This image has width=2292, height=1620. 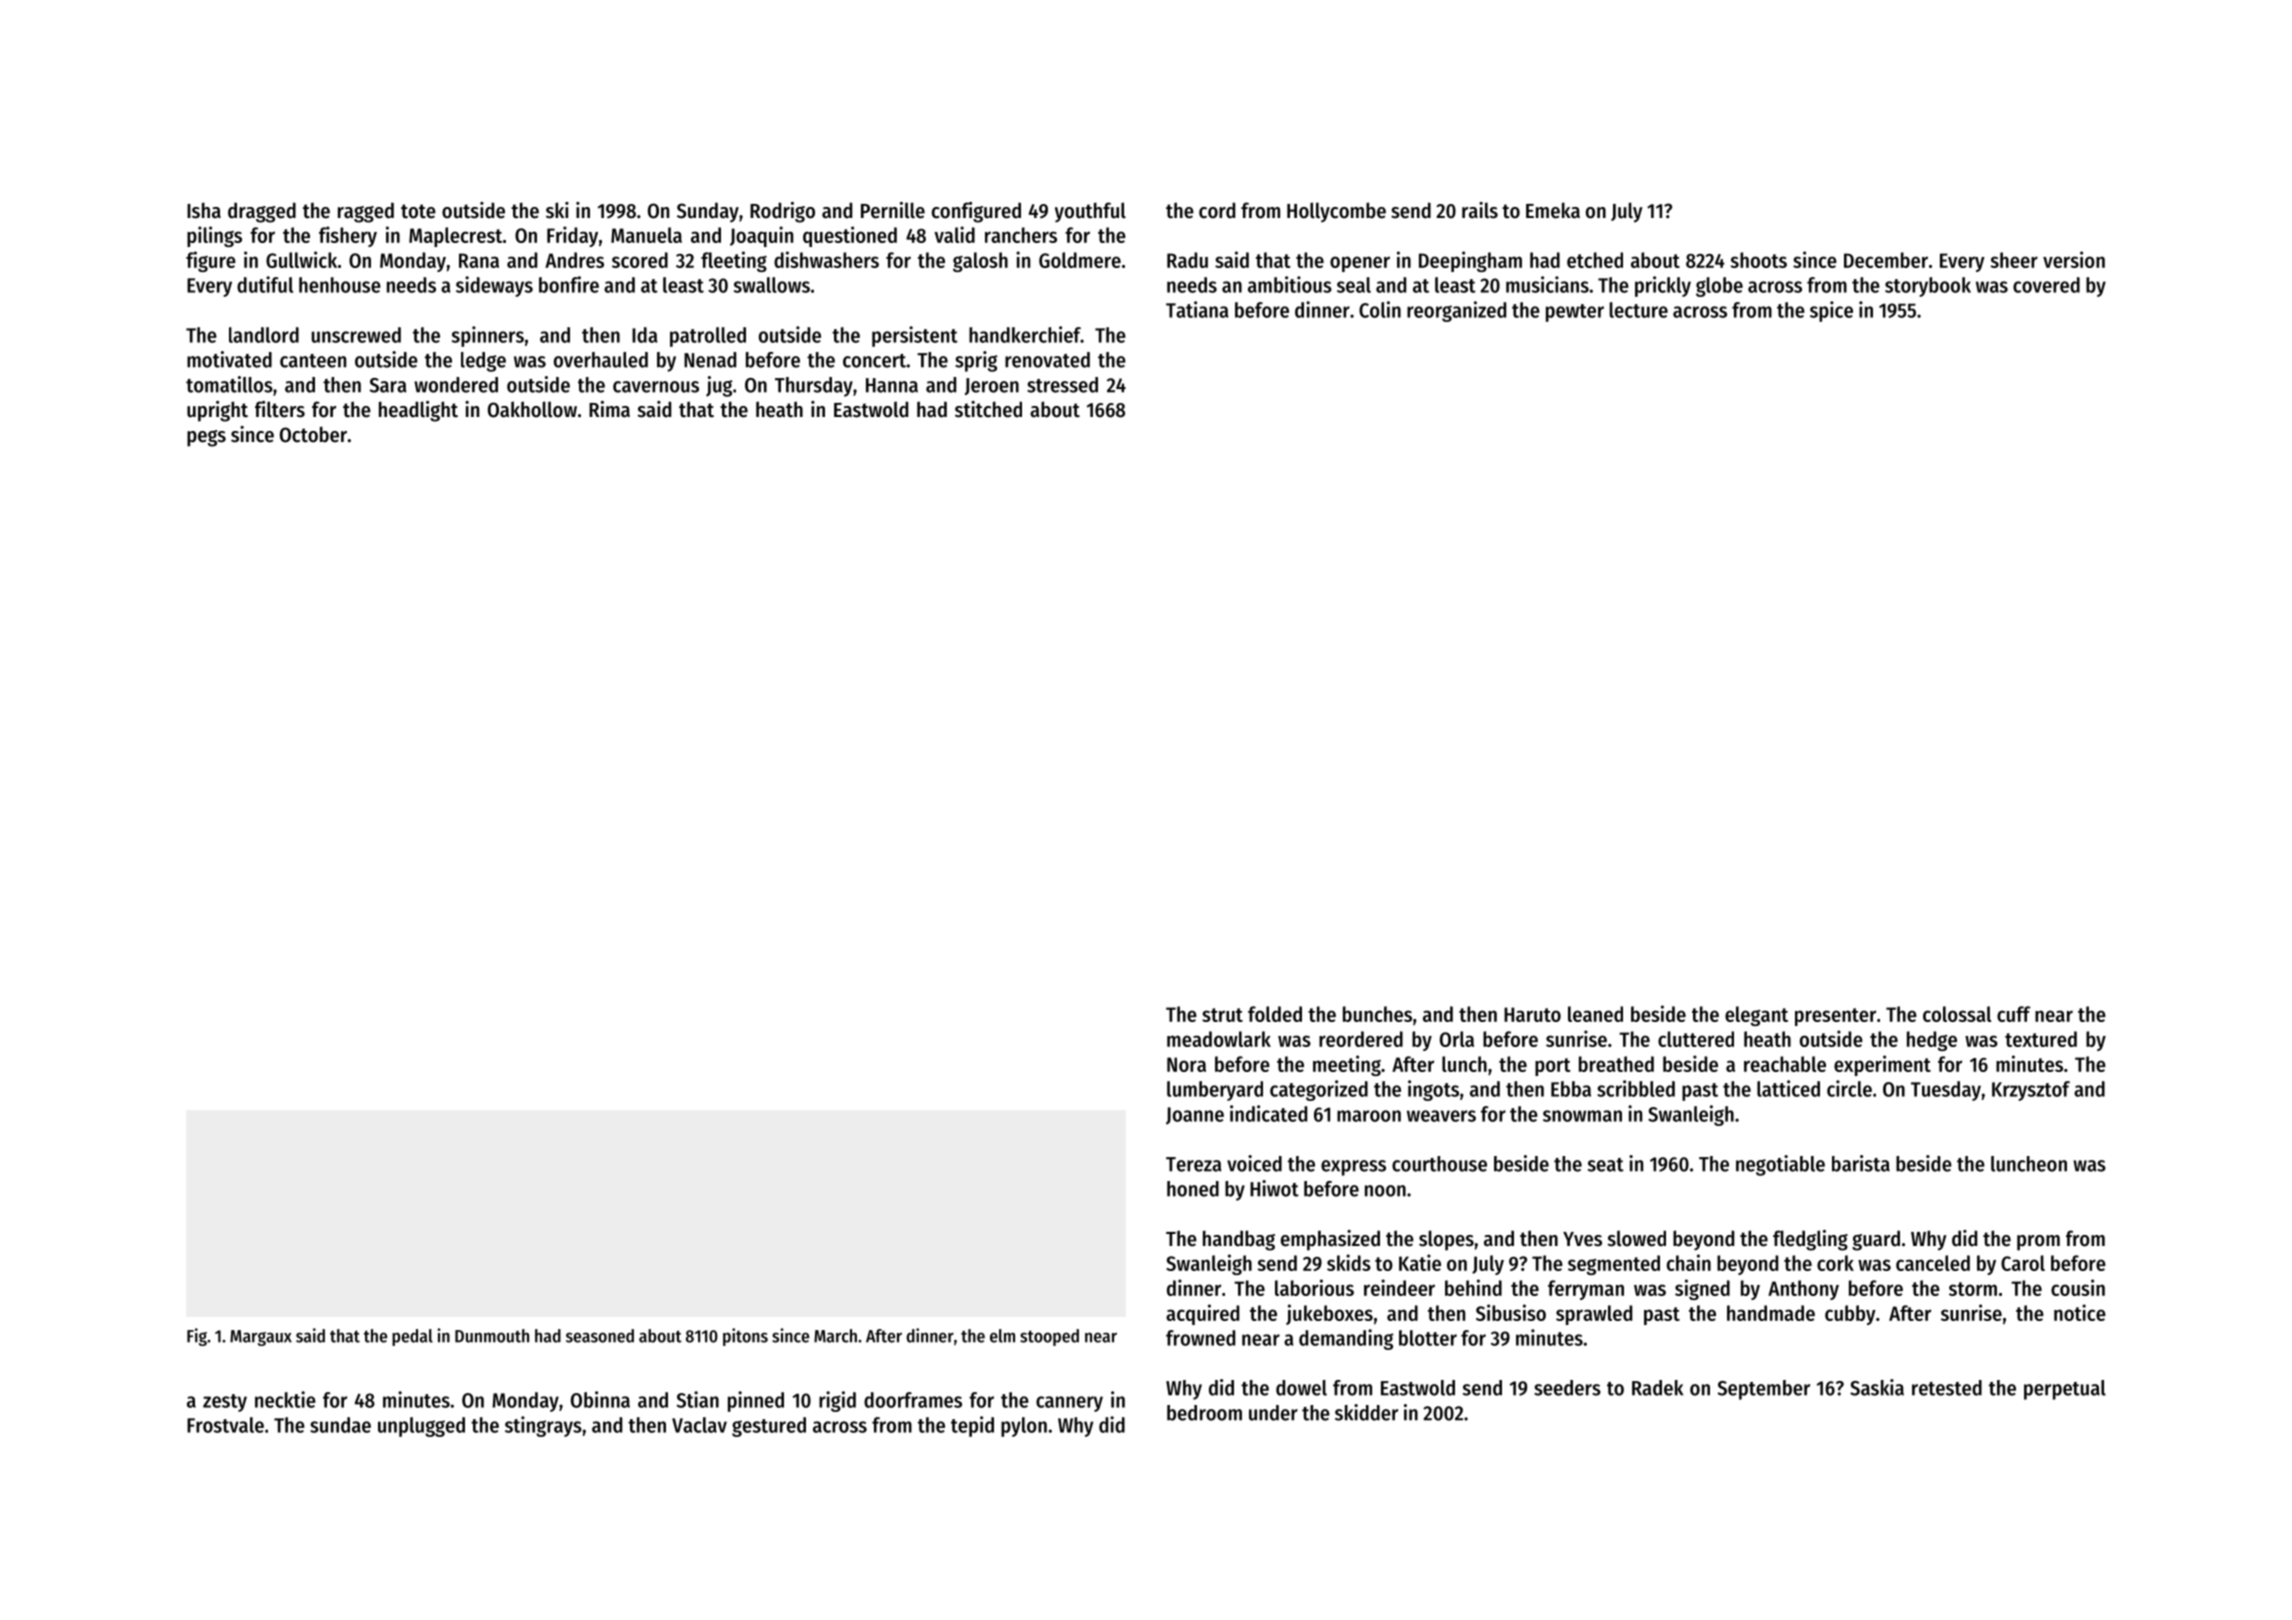 I want to click on Emeka, so click(x=1553, y=210).
